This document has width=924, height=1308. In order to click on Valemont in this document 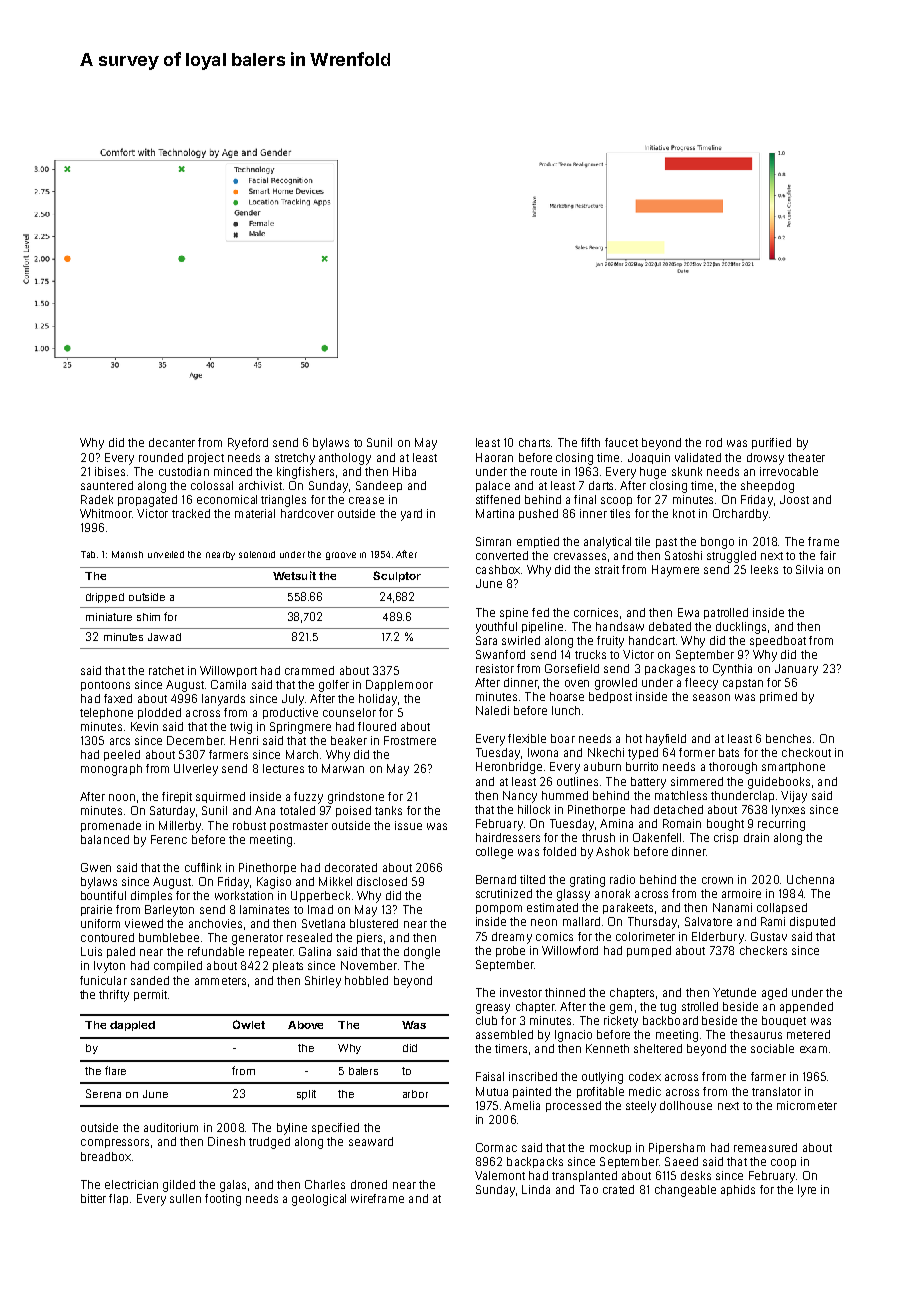, I will do `click(500, 1175)`.
